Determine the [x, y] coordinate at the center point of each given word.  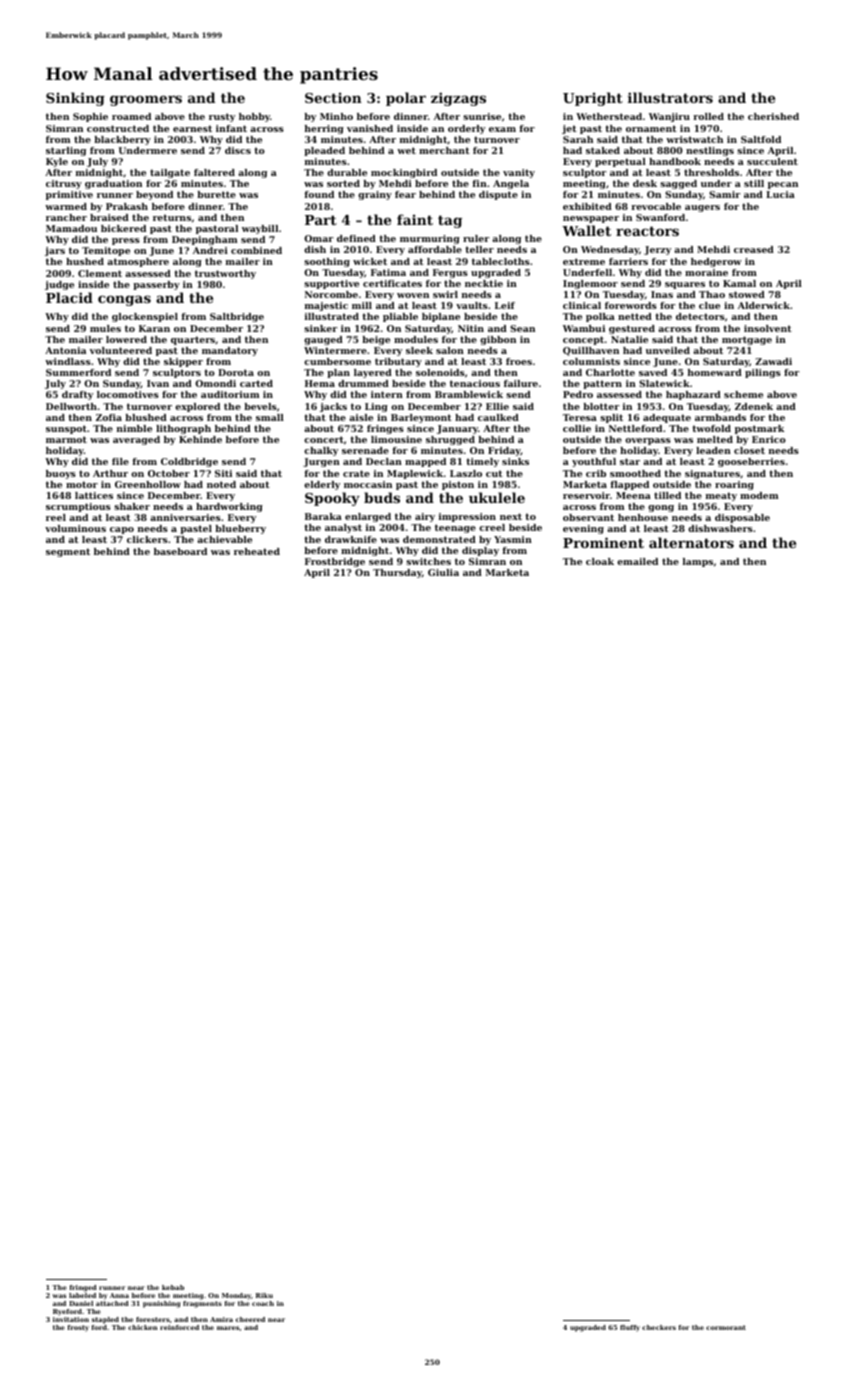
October [169, 473]
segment [68, 552]
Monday [236, 1296]
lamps [698, 562]
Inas [662, 294]
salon [450, 350]
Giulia [443, 572]
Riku [264, 1295]
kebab [173, 1287]
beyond [154, 195]
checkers [659, 1327]
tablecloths [501, 261]
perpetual [620, 162]
